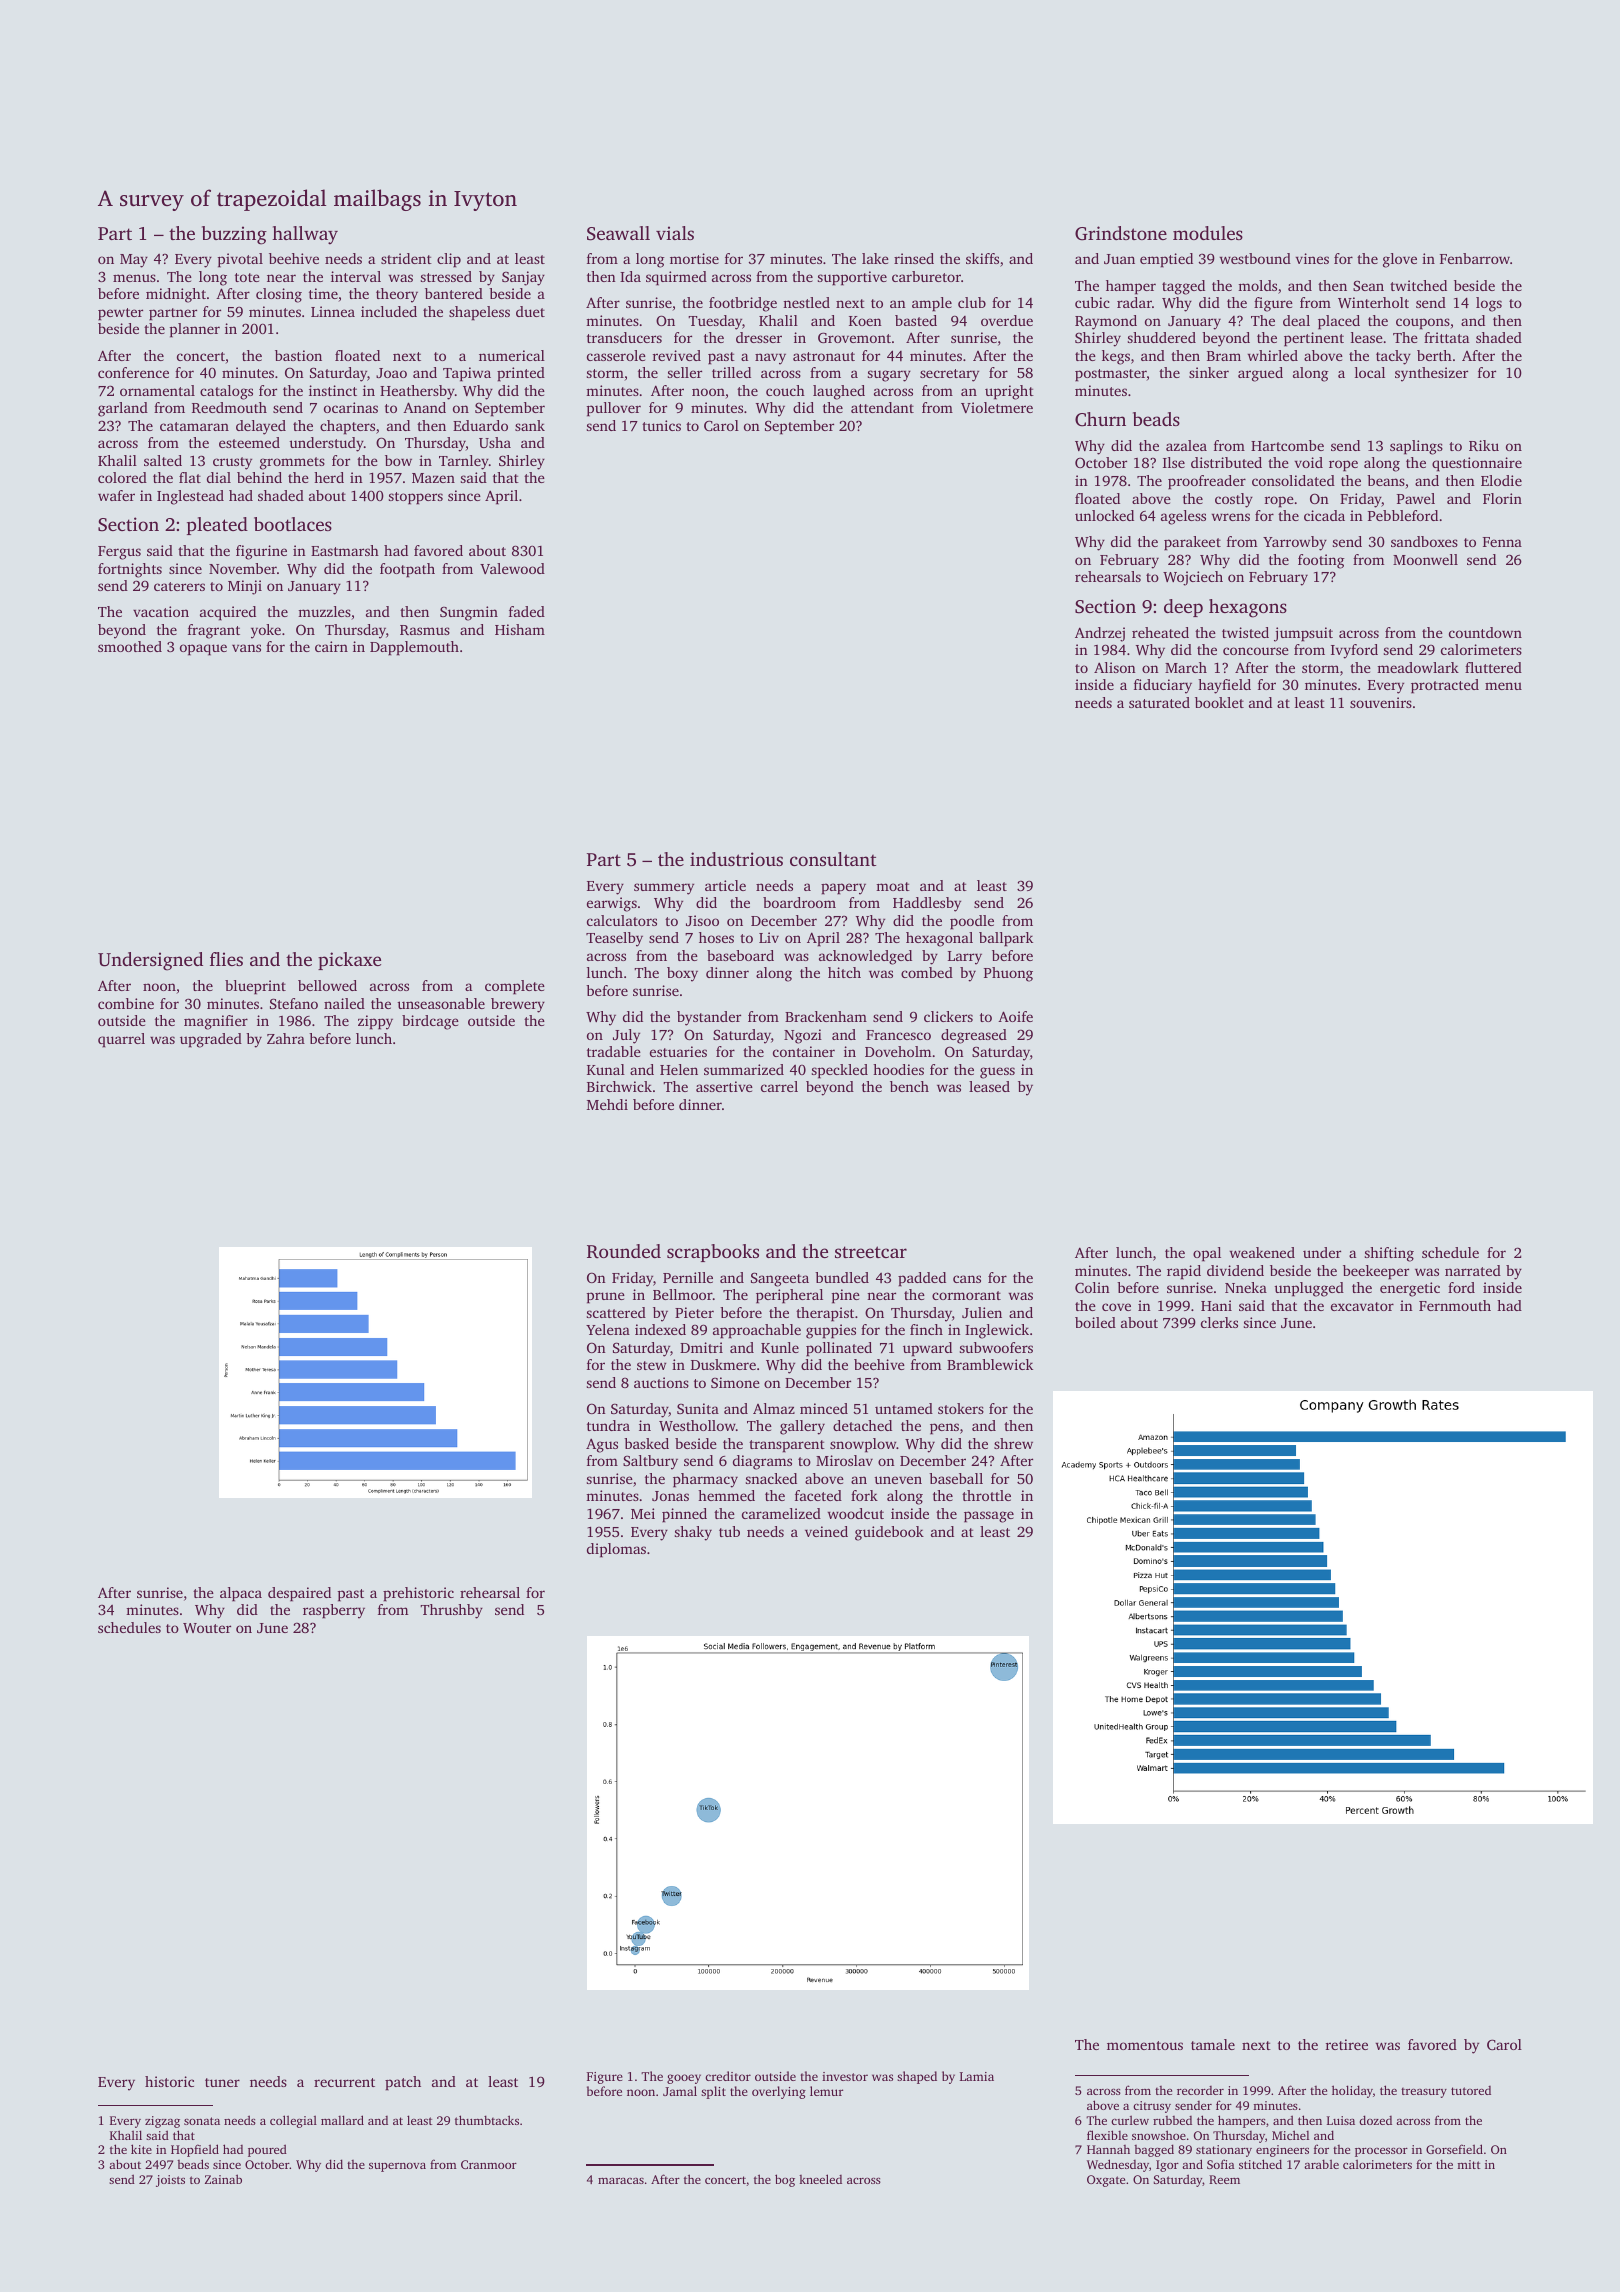 The width and height of the page is (1620, 2292). What do you see at coordinates (1425, 559) in the page?
I see `Moonwell` at bounding box center [1425, 559].
